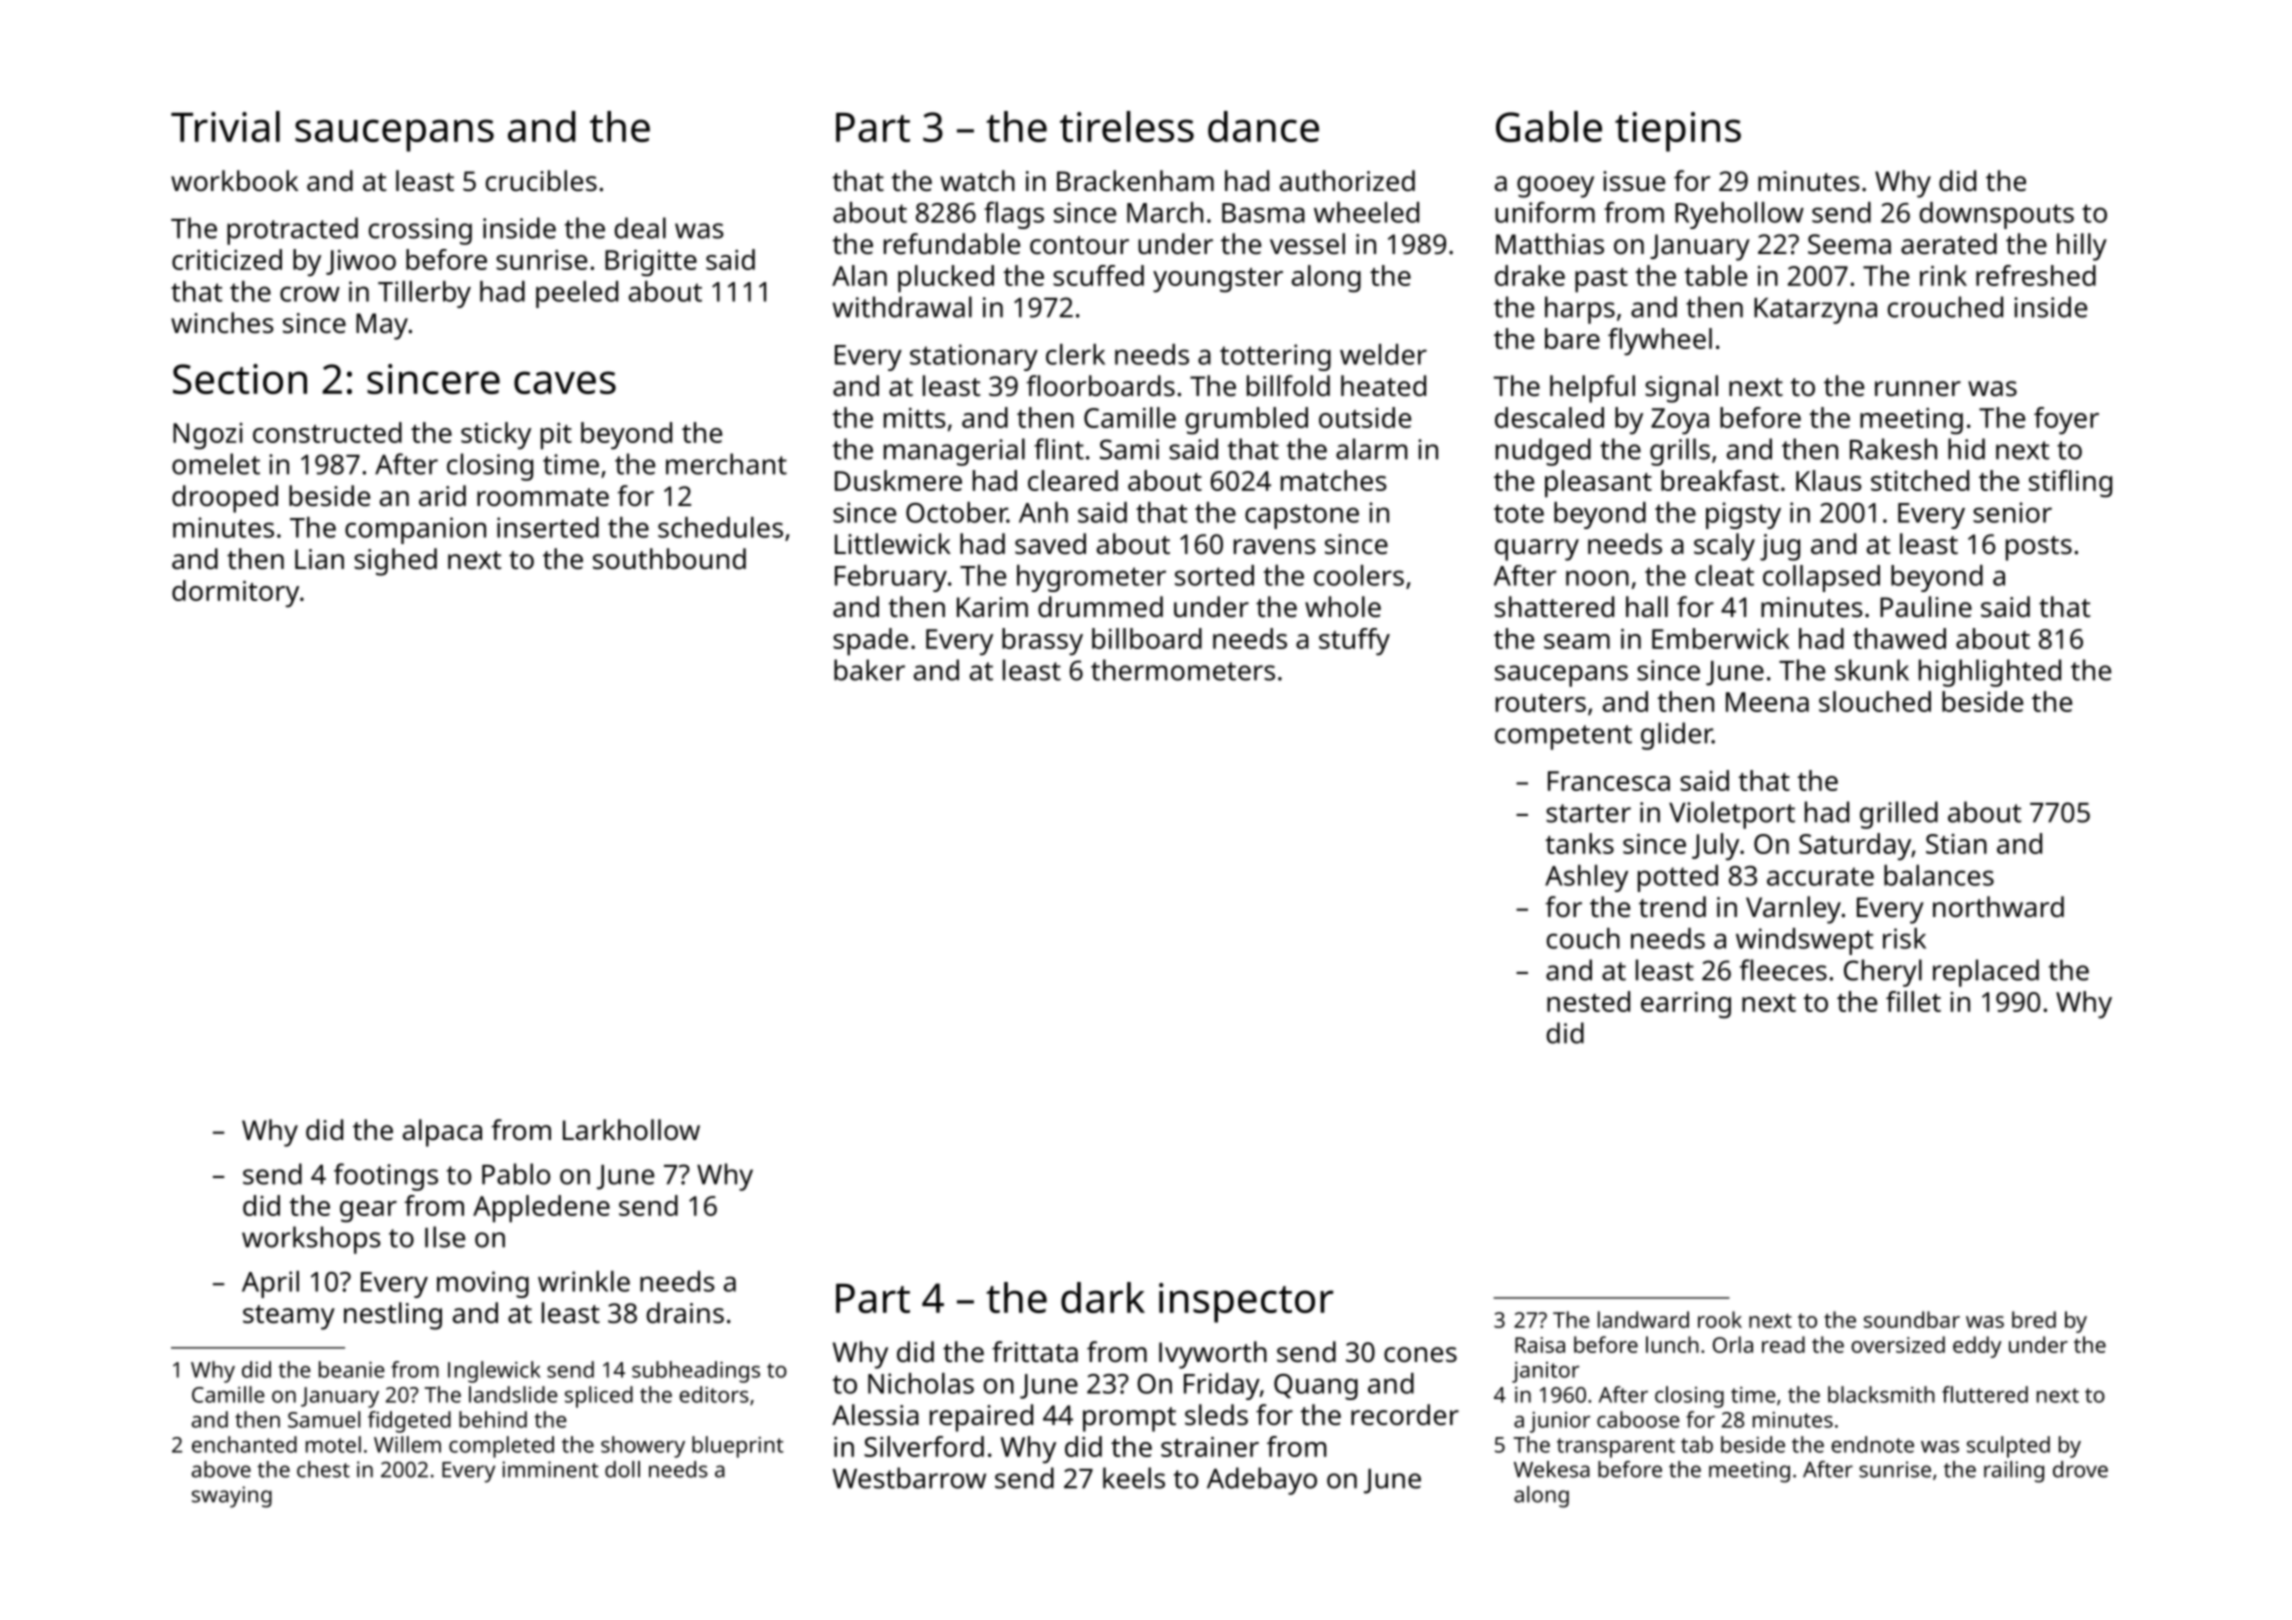 This page has height=1620, width=2292. What do you see at coordinates (1246, 1303) in the page?
I see `inspector` at bounding box center [1246, 1303].
